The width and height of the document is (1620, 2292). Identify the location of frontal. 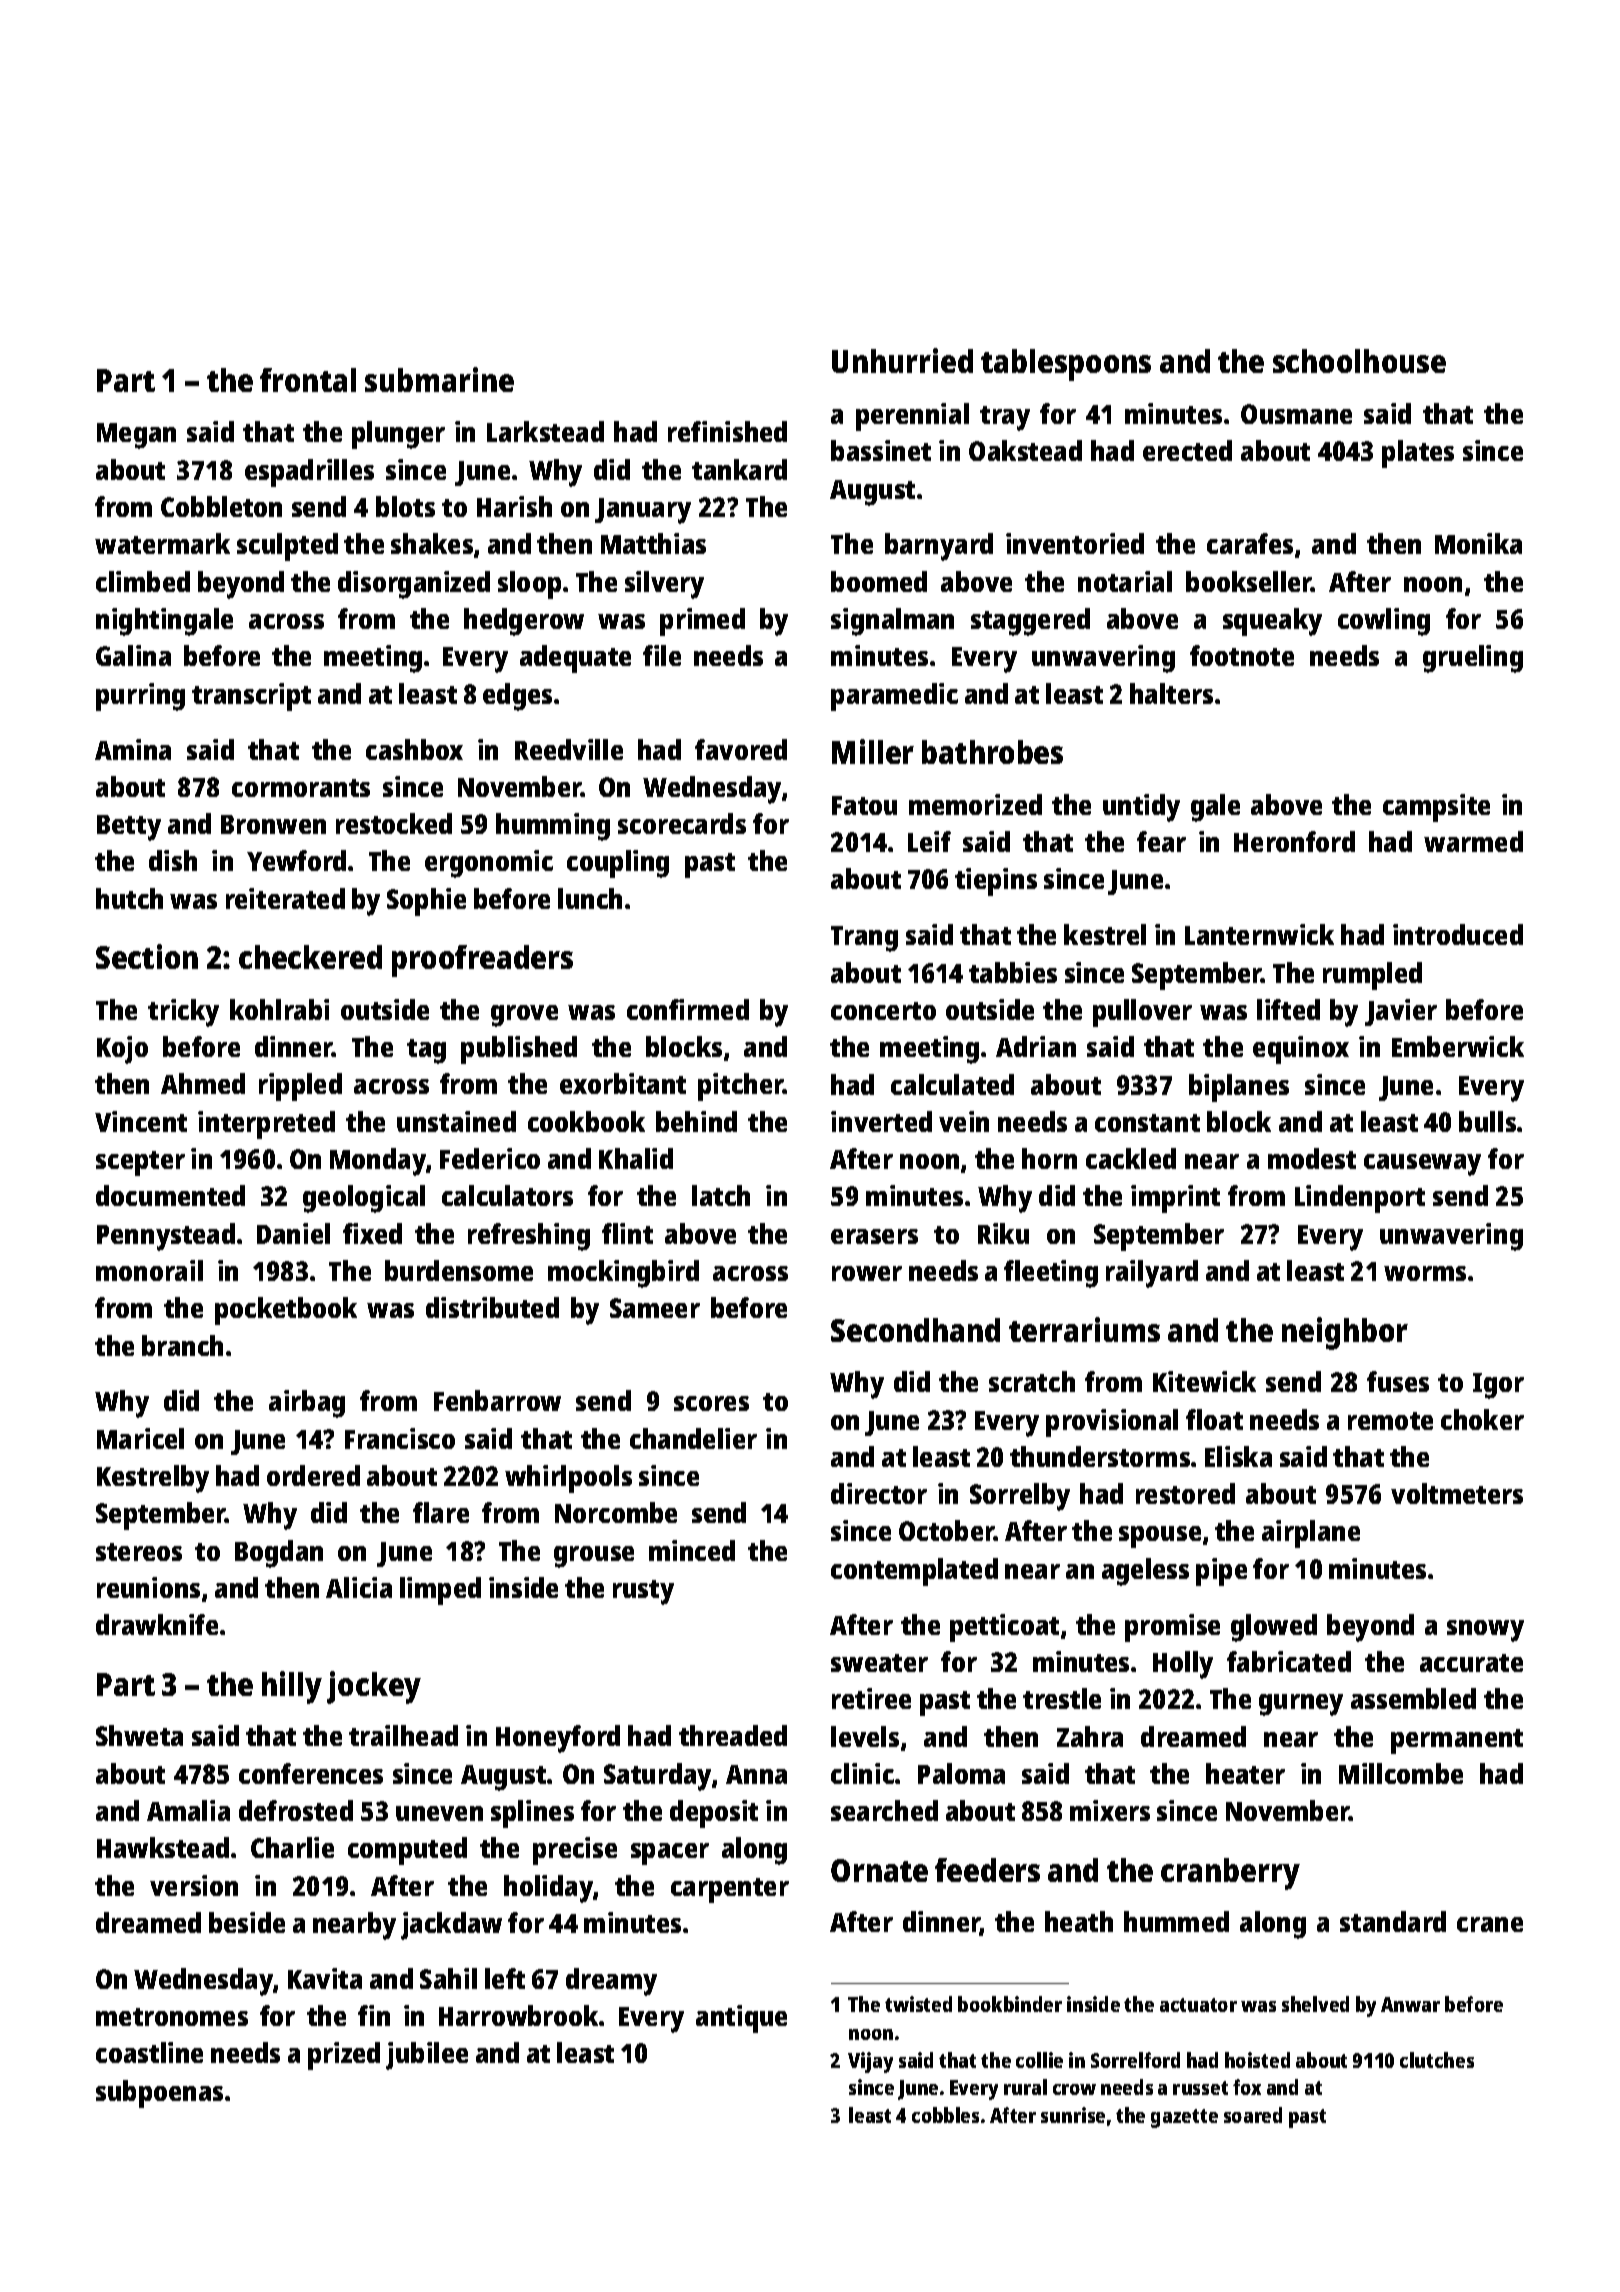
(308, 380).
